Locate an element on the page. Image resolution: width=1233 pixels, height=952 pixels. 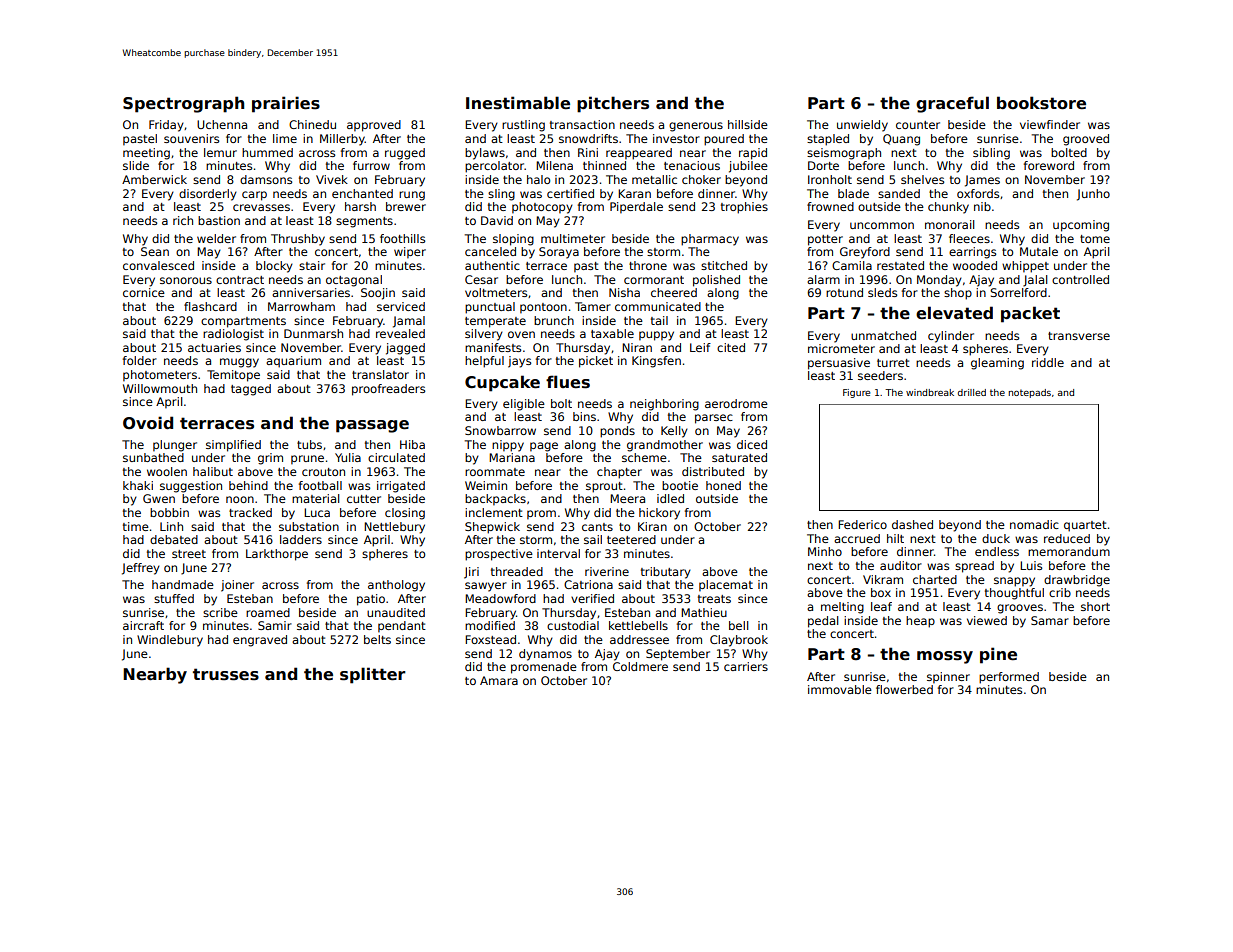
pitchers is located at coordinates (613, 104).
